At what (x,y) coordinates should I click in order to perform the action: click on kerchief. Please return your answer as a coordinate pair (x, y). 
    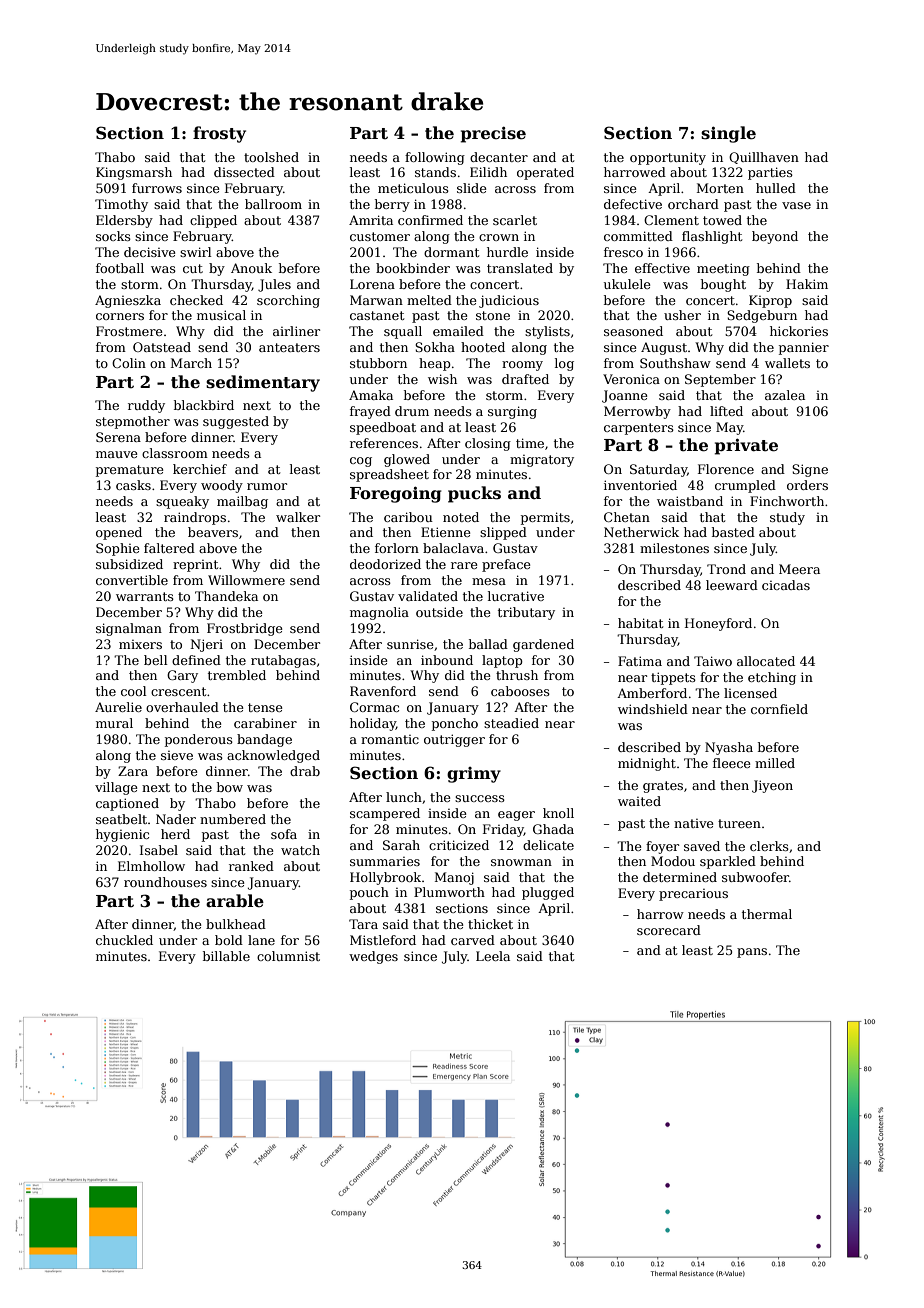
    Looking at the image, I should click on (200, 469).
